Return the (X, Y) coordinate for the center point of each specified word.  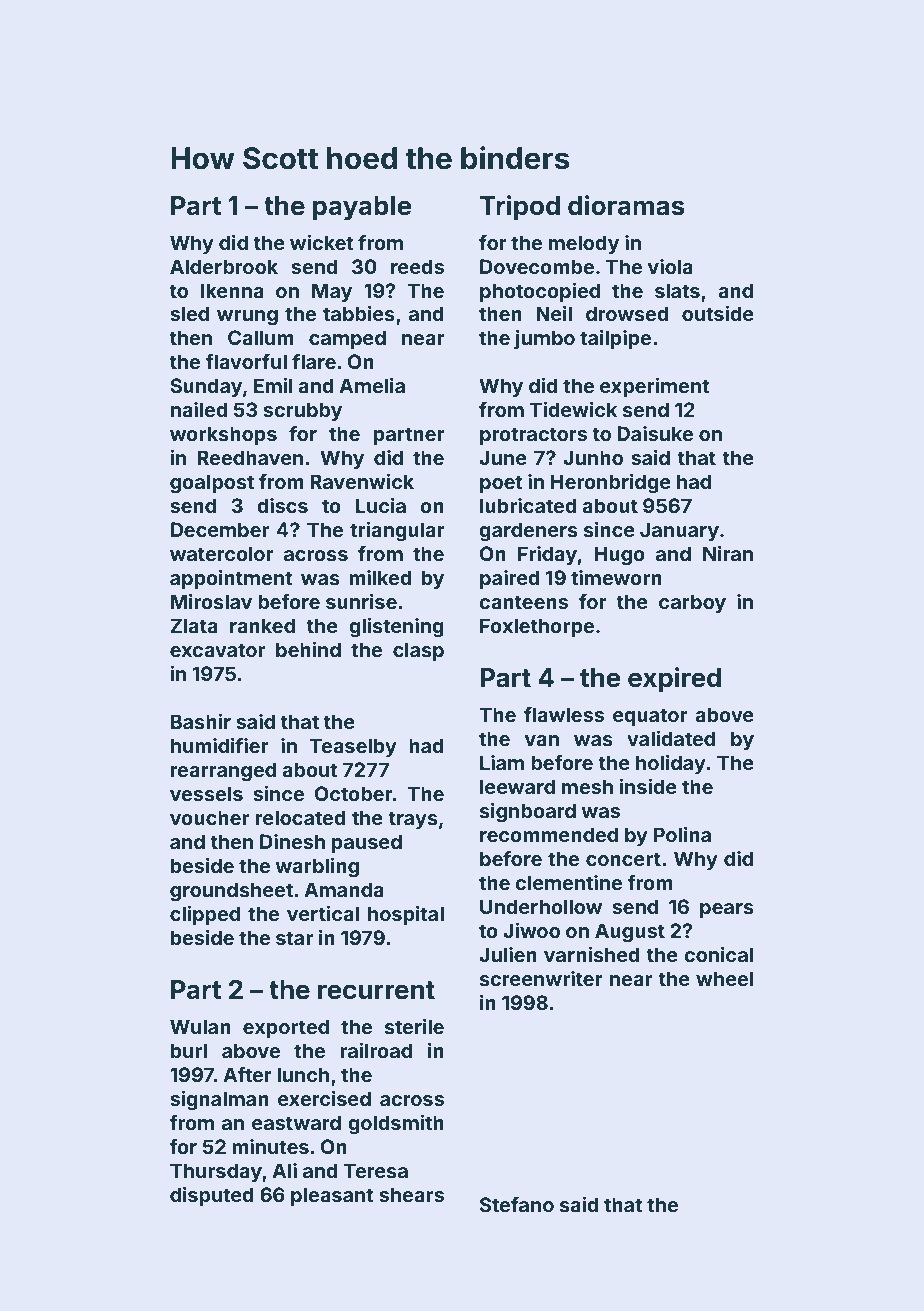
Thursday (216, 1172)
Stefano (517, 1204)
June (503, 457)
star (294, 938)
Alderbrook (224, 266)
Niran (728, 553)
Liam (502, 762)
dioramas (626, 205)
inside (648, 786)
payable (362, 208)
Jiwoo (531, 930)
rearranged (223, 772)
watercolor (222, 553)
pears (727, 910)
